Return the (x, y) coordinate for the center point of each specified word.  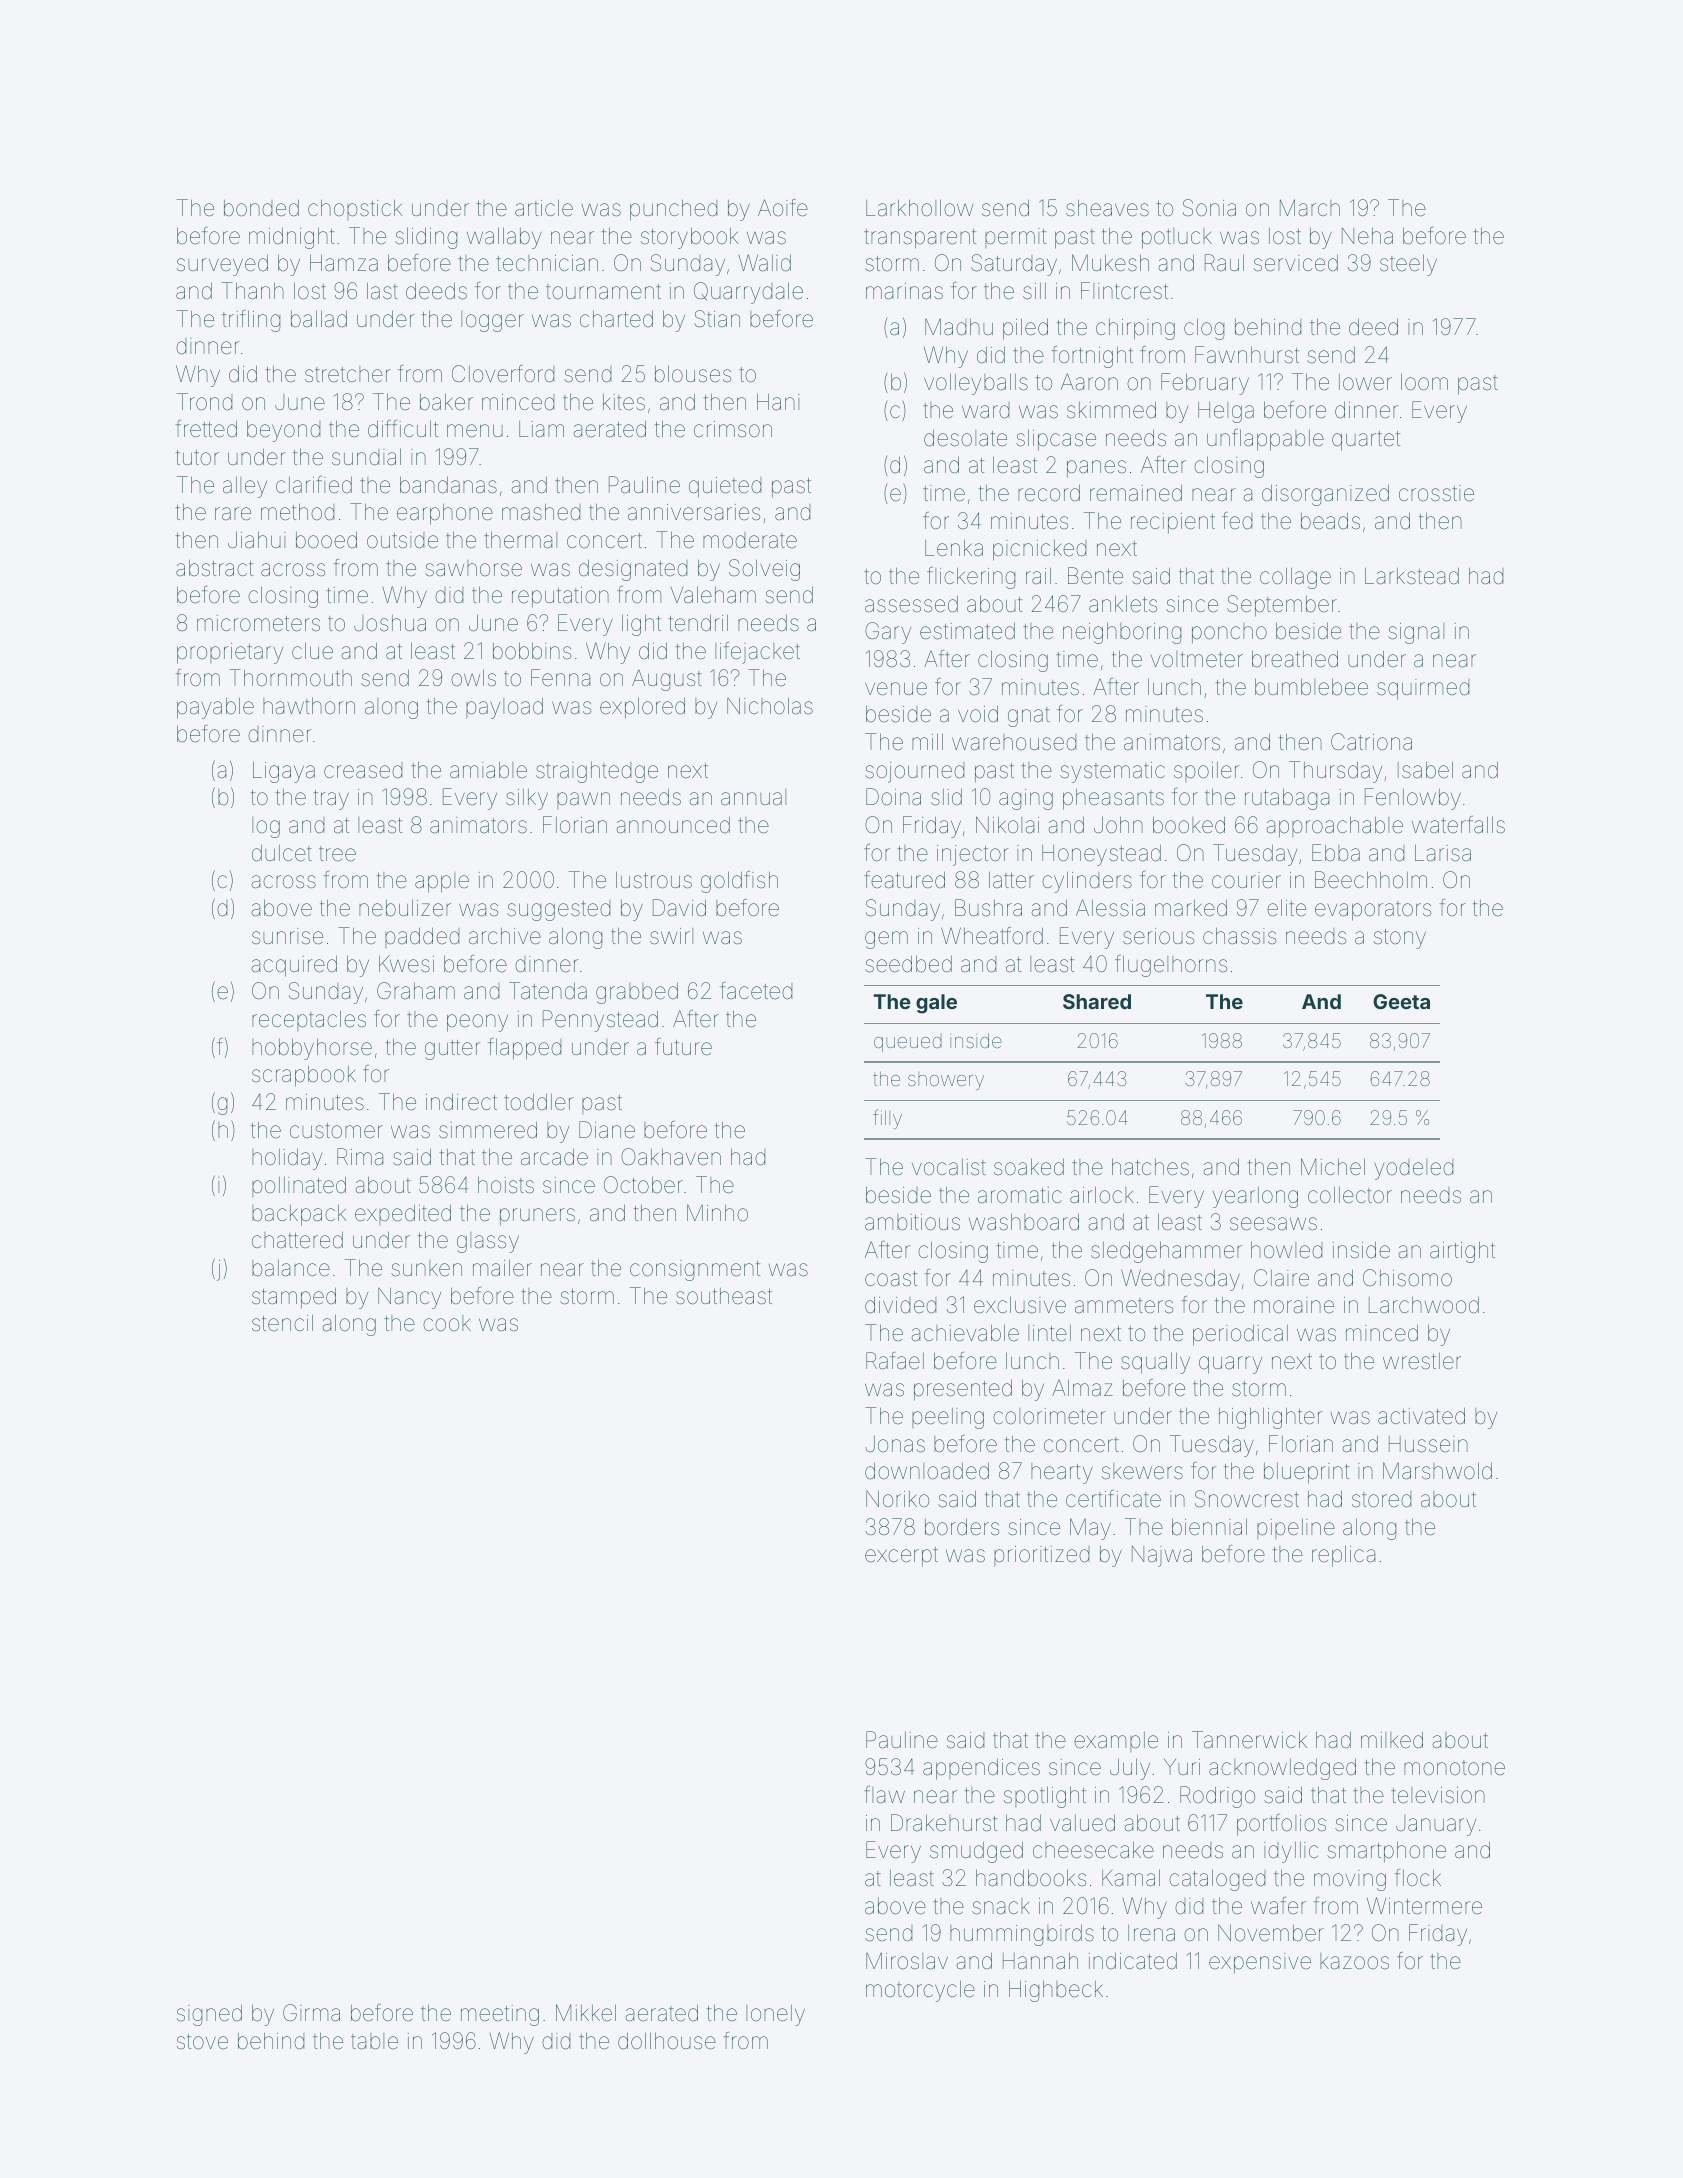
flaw (884, 1795)
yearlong (1255, 1197)
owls (473, 678)
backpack (299, 1215)
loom (1424, 382)
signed (209, 2015)
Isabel (1425, 770)
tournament (603, 292)
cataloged (1217, 1880)
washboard (1024, 1222)
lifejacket (757, 653)
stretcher (348, 374)
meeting (500, 2015)
